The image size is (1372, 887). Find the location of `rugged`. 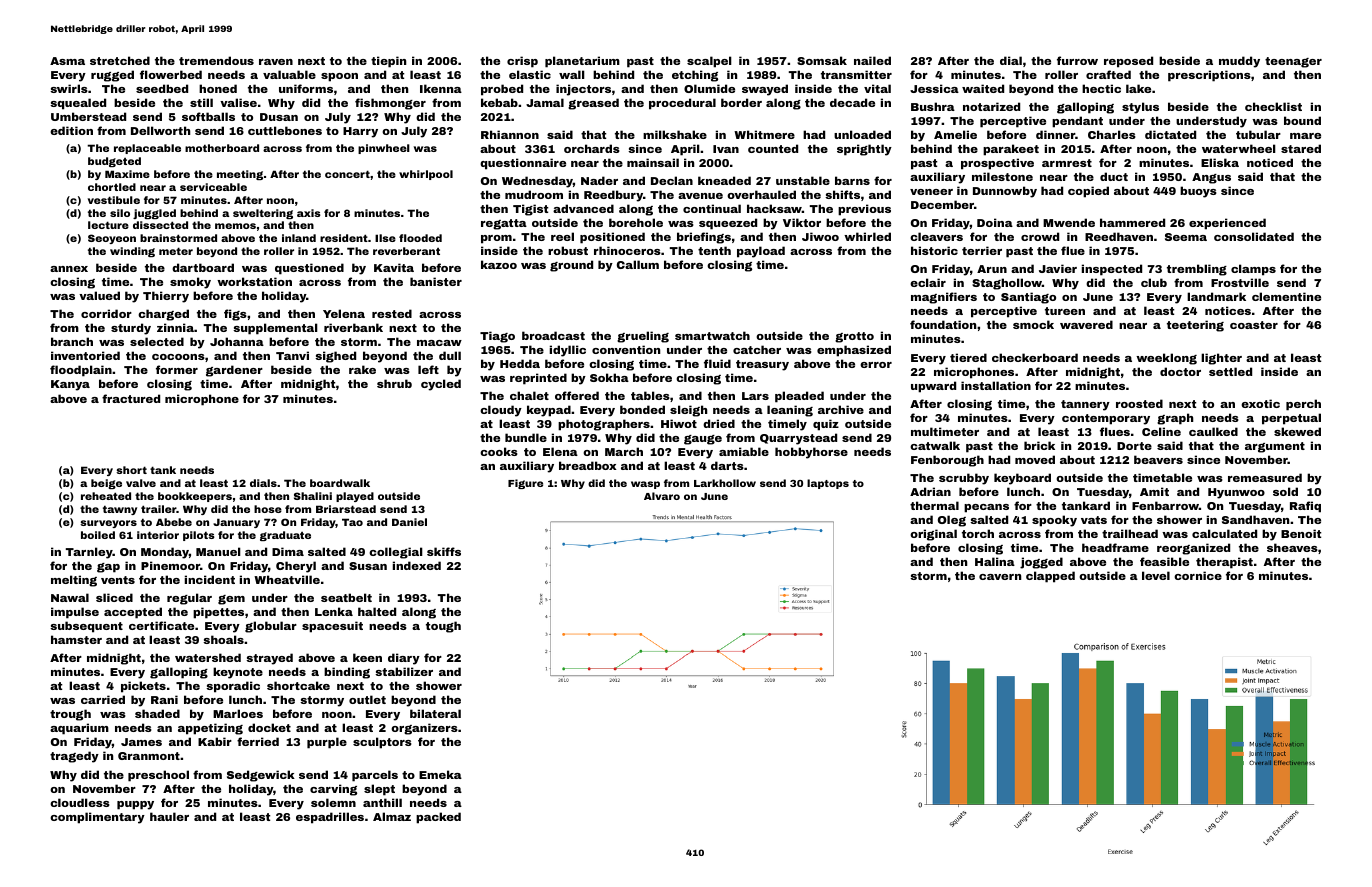

rugged is located at coordinates (112, 76).
